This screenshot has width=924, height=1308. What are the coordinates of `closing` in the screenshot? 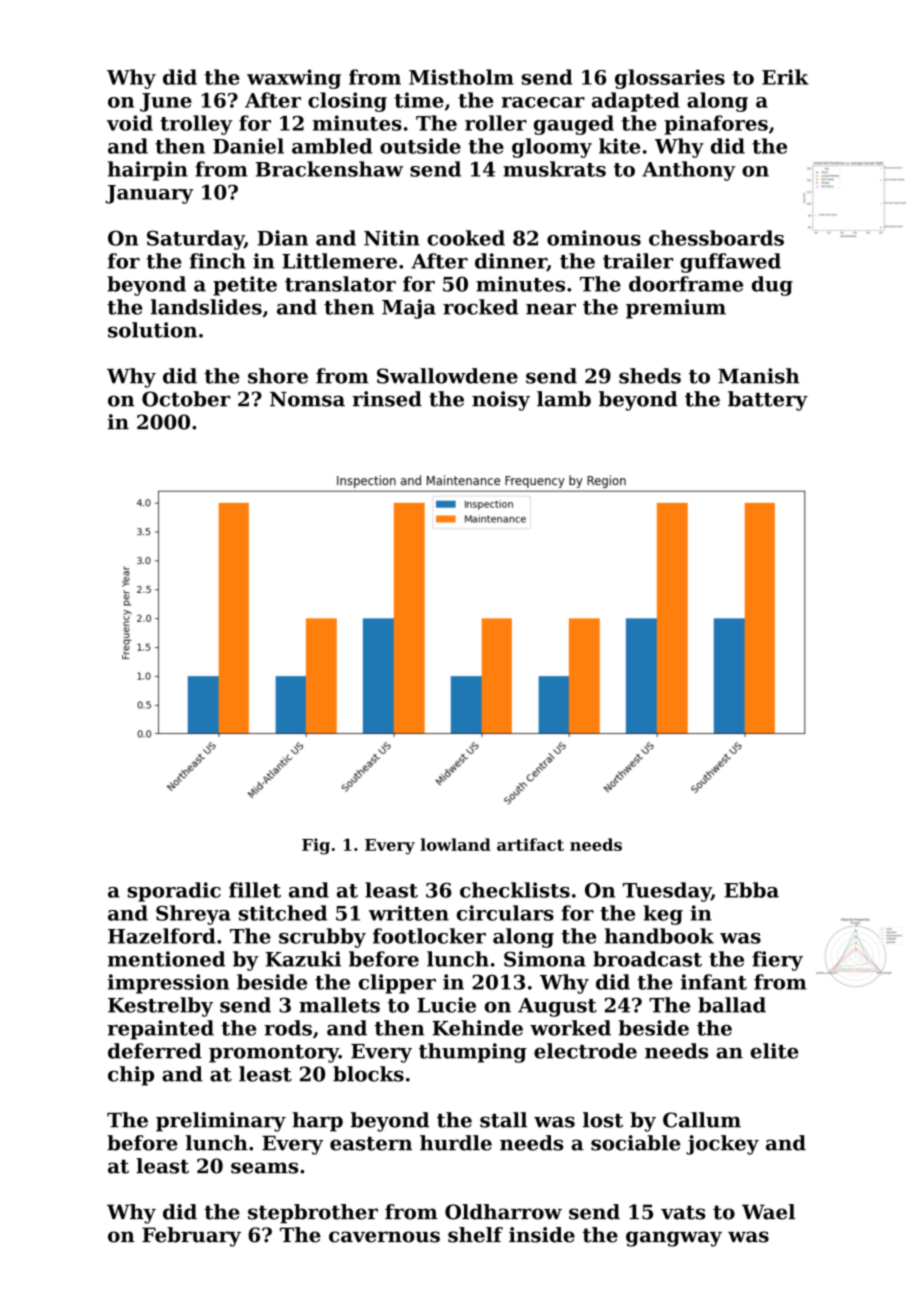 It's located at (347, 102).
